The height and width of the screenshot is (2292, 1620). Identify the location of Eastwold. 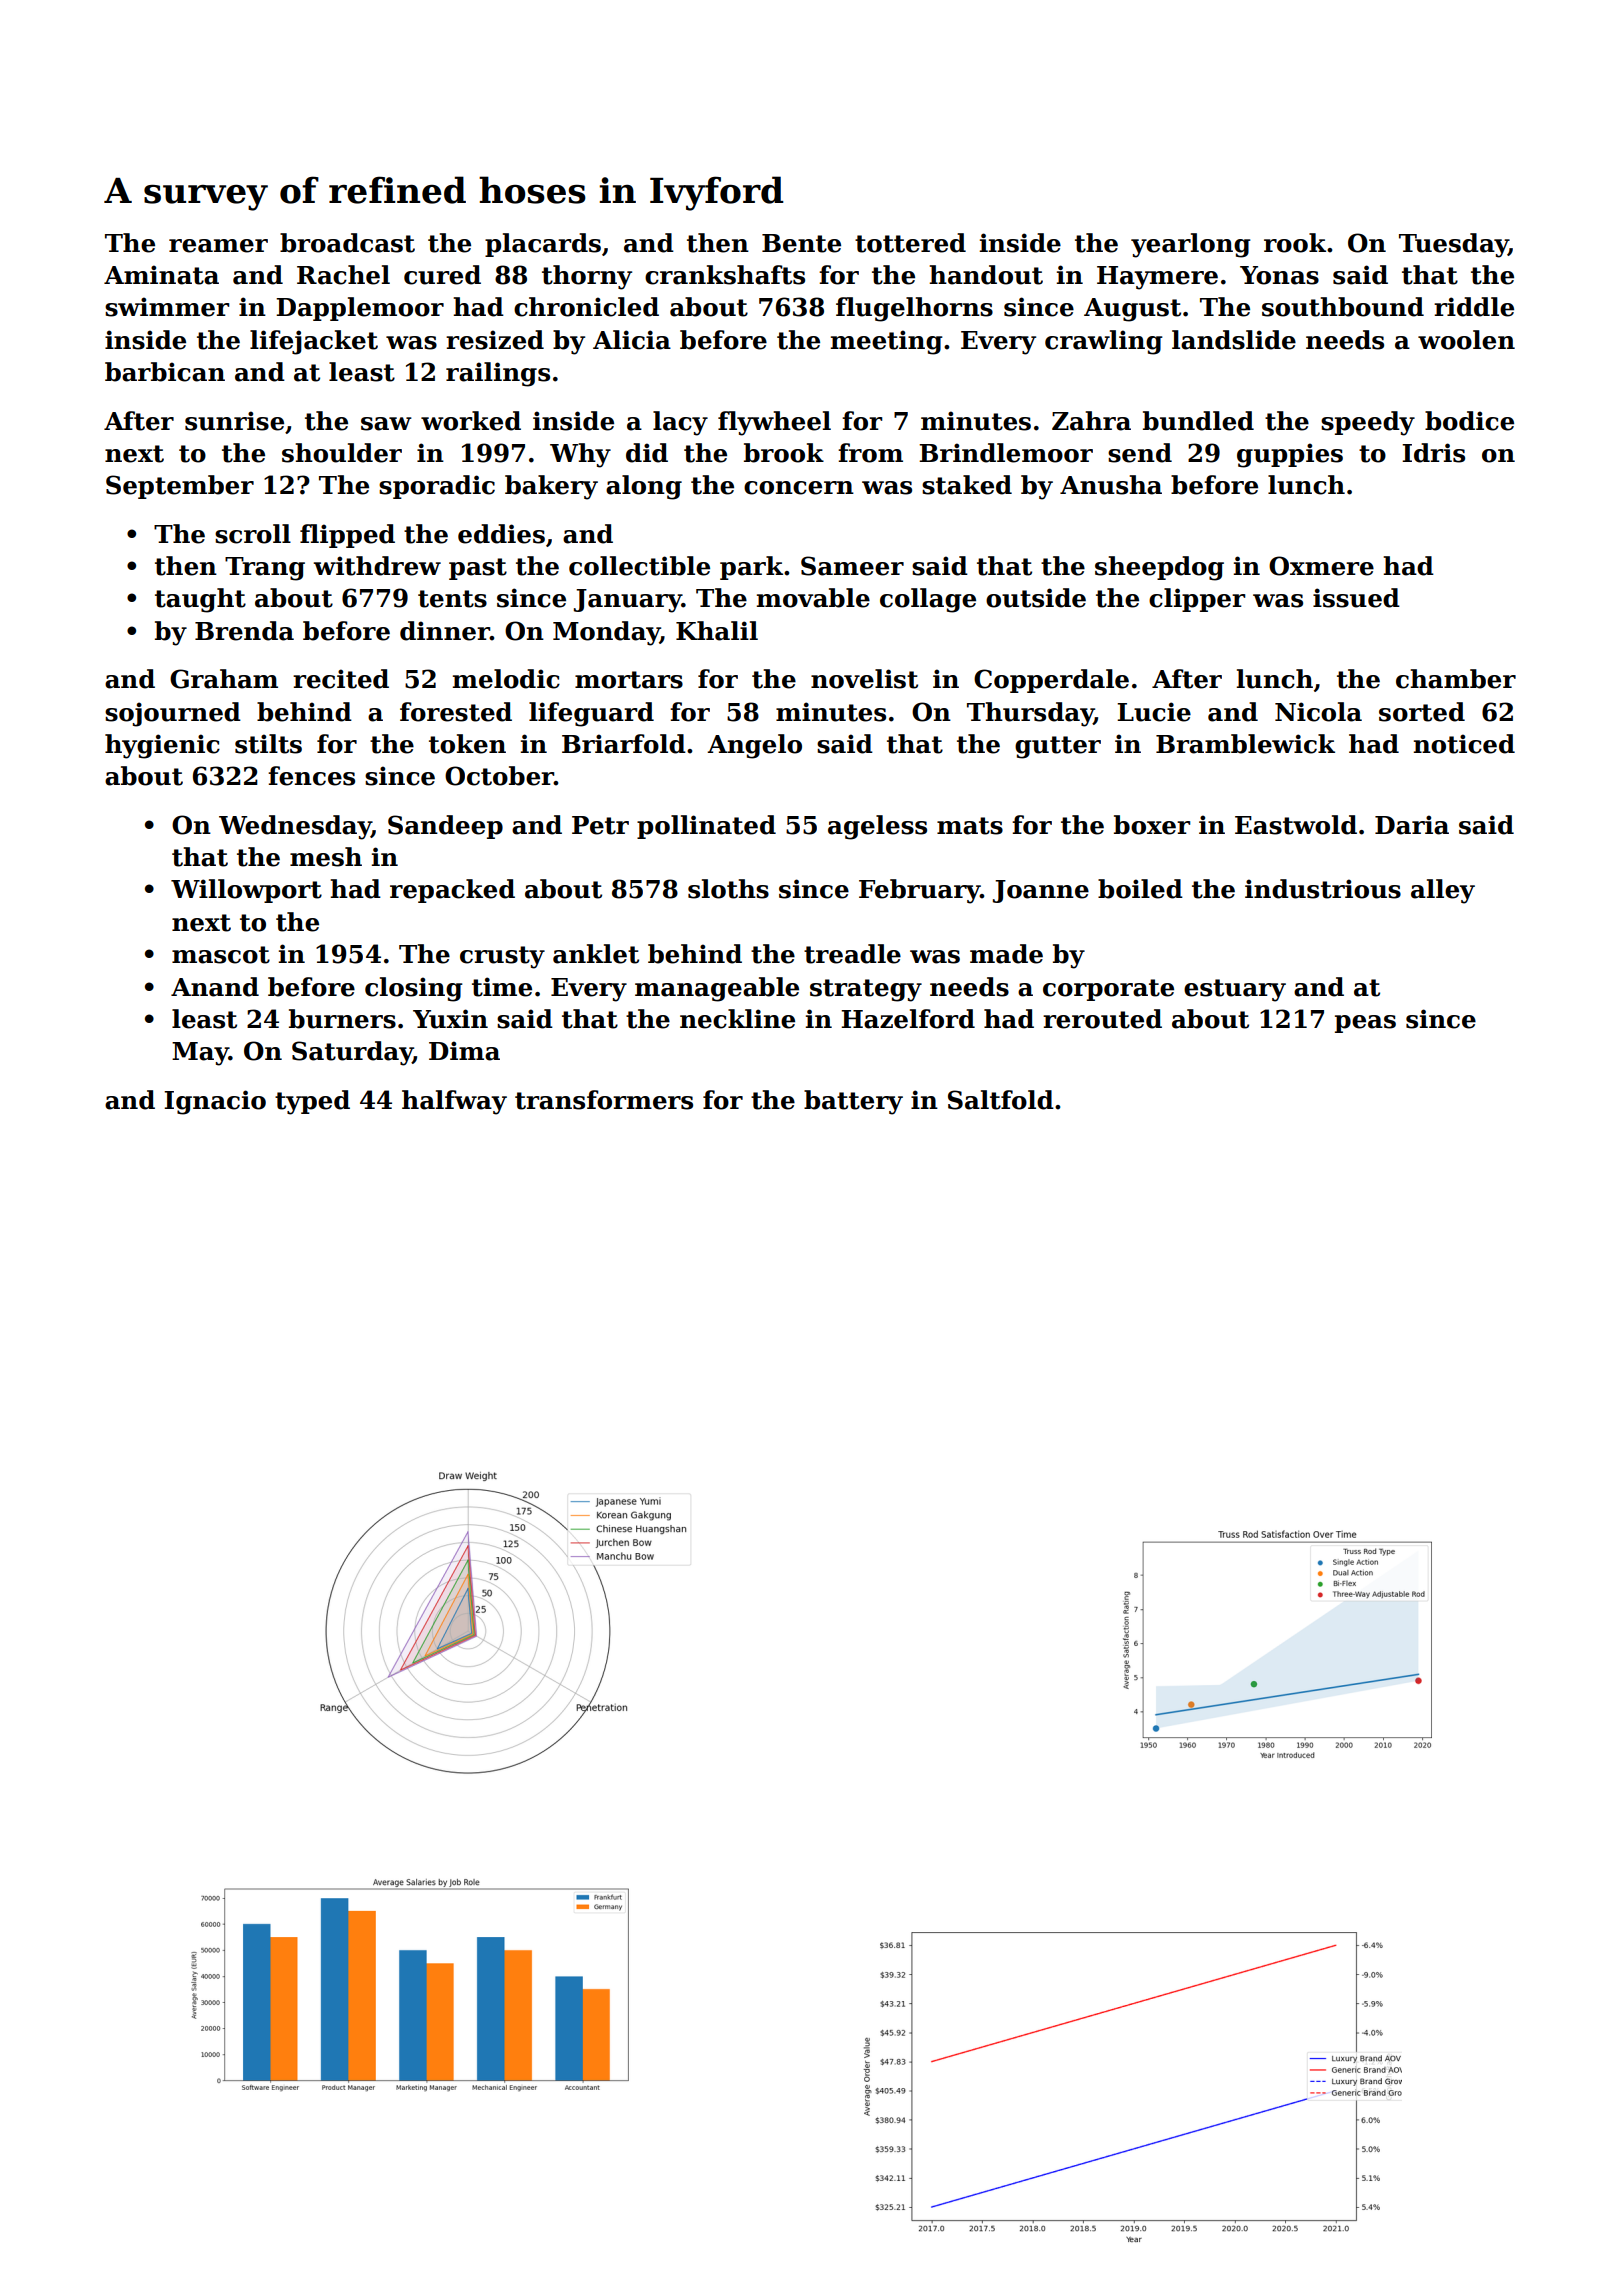
(1296, 825).
